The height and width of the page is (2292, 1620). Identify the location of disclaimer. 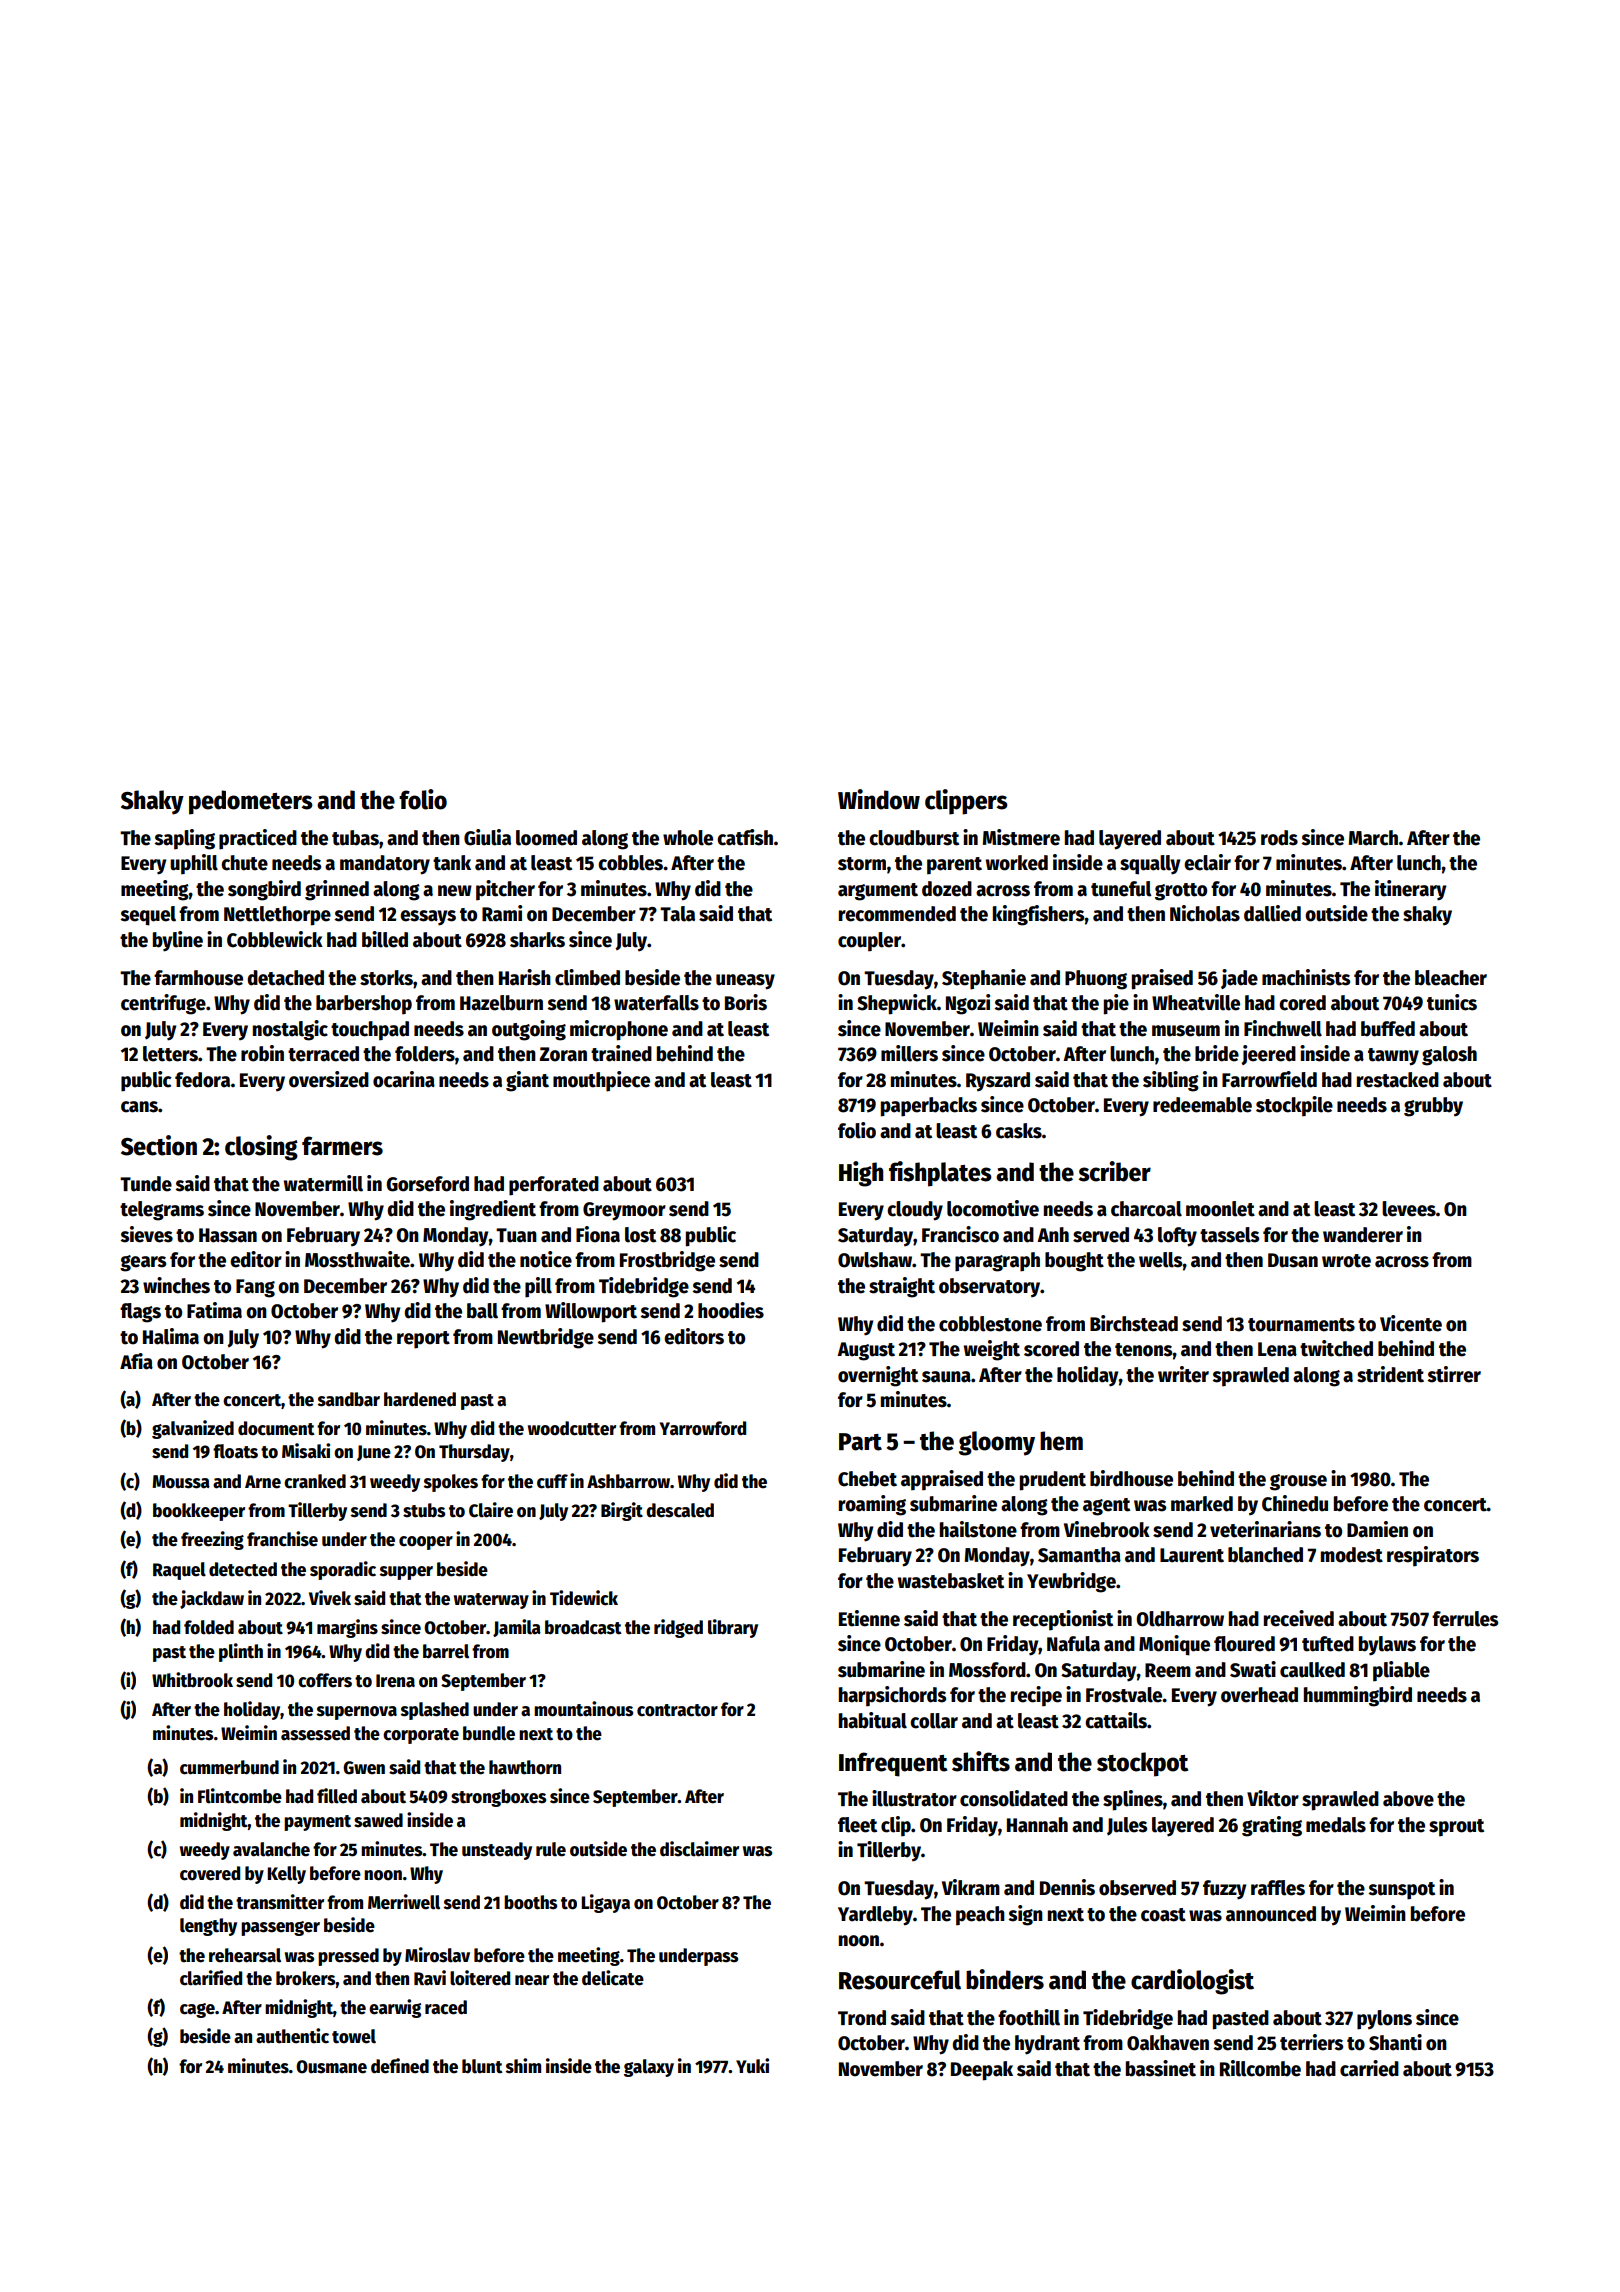
(699, 1849).
